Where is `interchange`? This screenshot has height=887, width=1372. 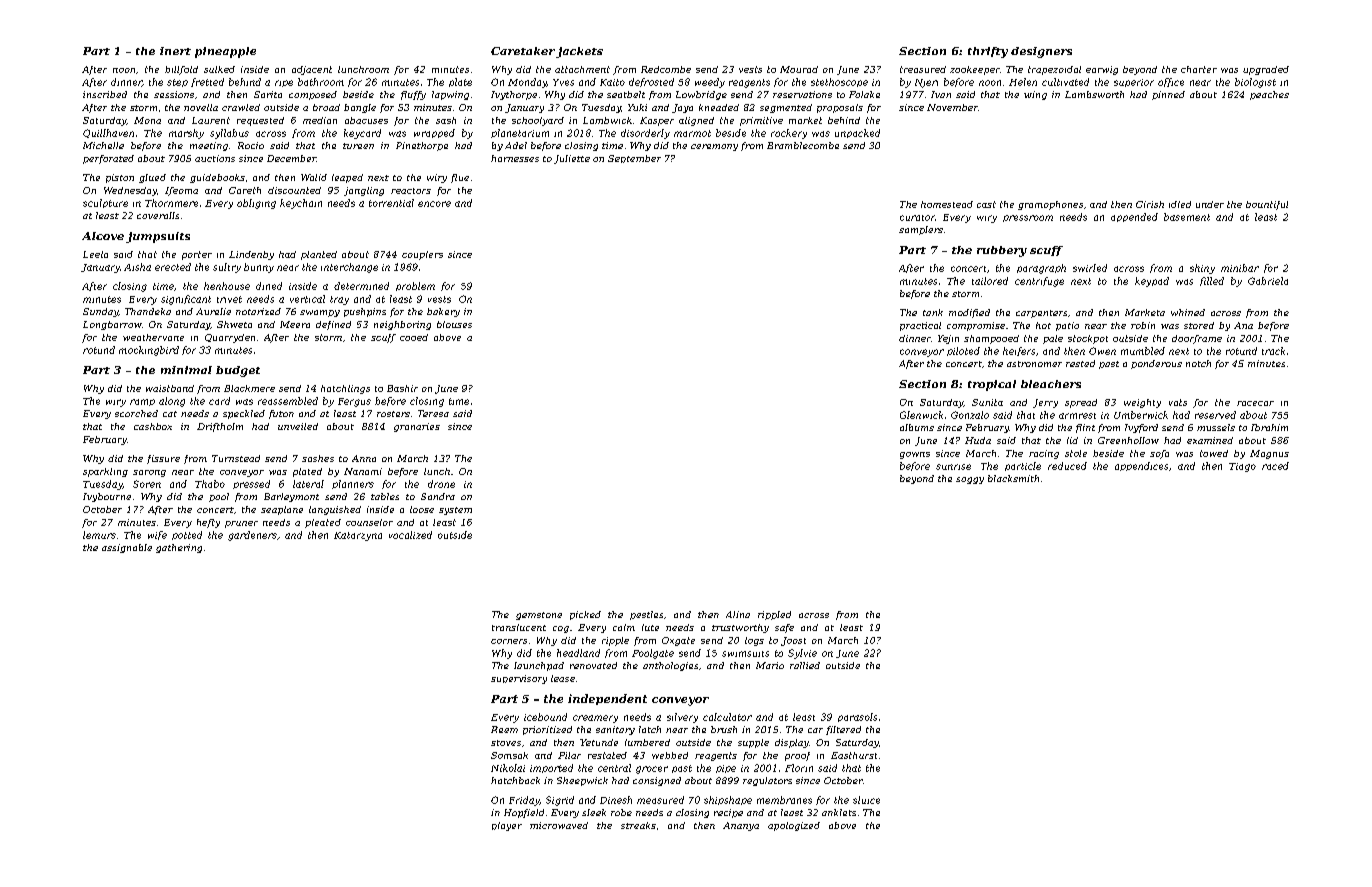
interchange is located at coordinates (349, 268).
